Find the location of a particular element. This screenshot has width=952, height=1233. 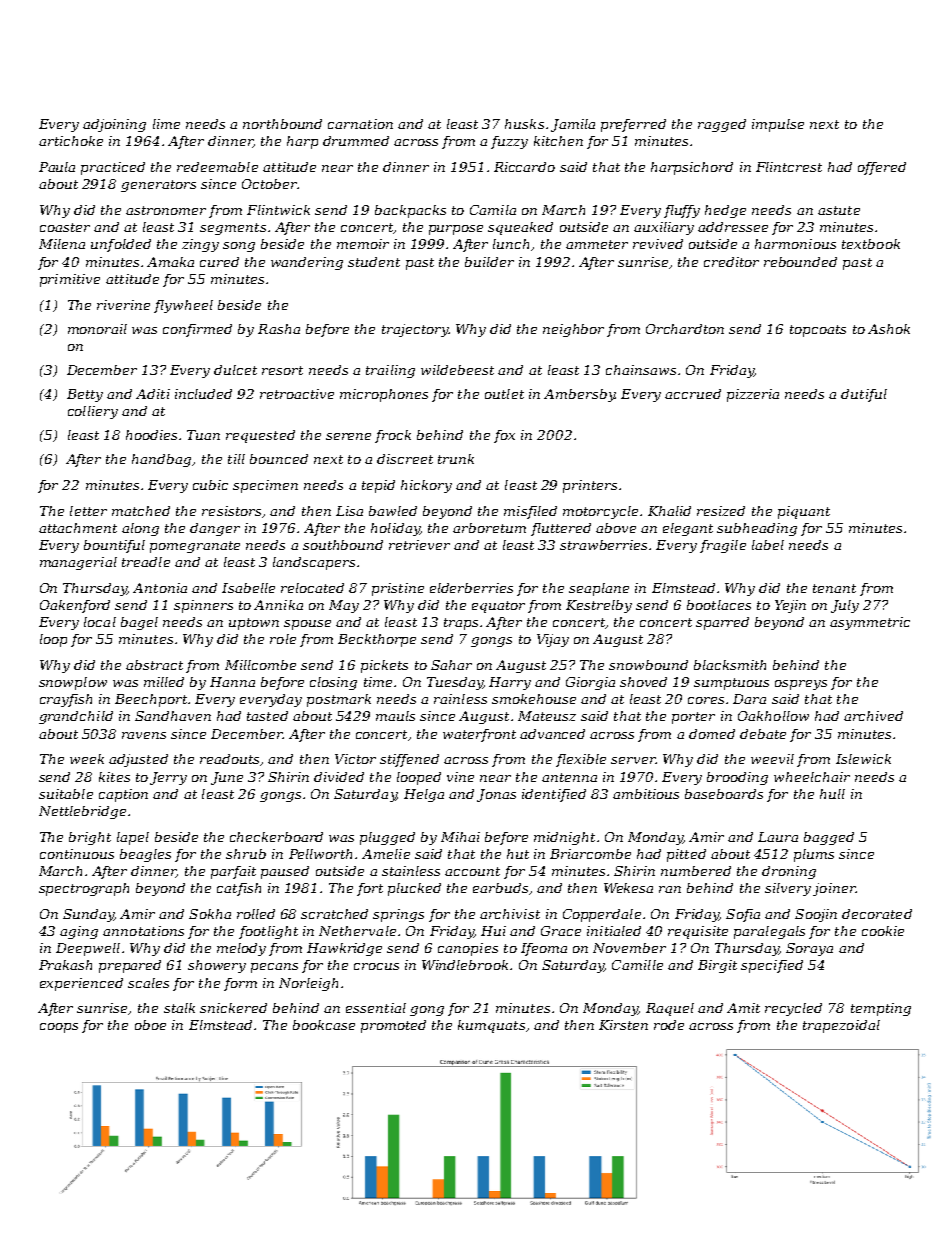

oboe is located at coordinates (150, 1025).
